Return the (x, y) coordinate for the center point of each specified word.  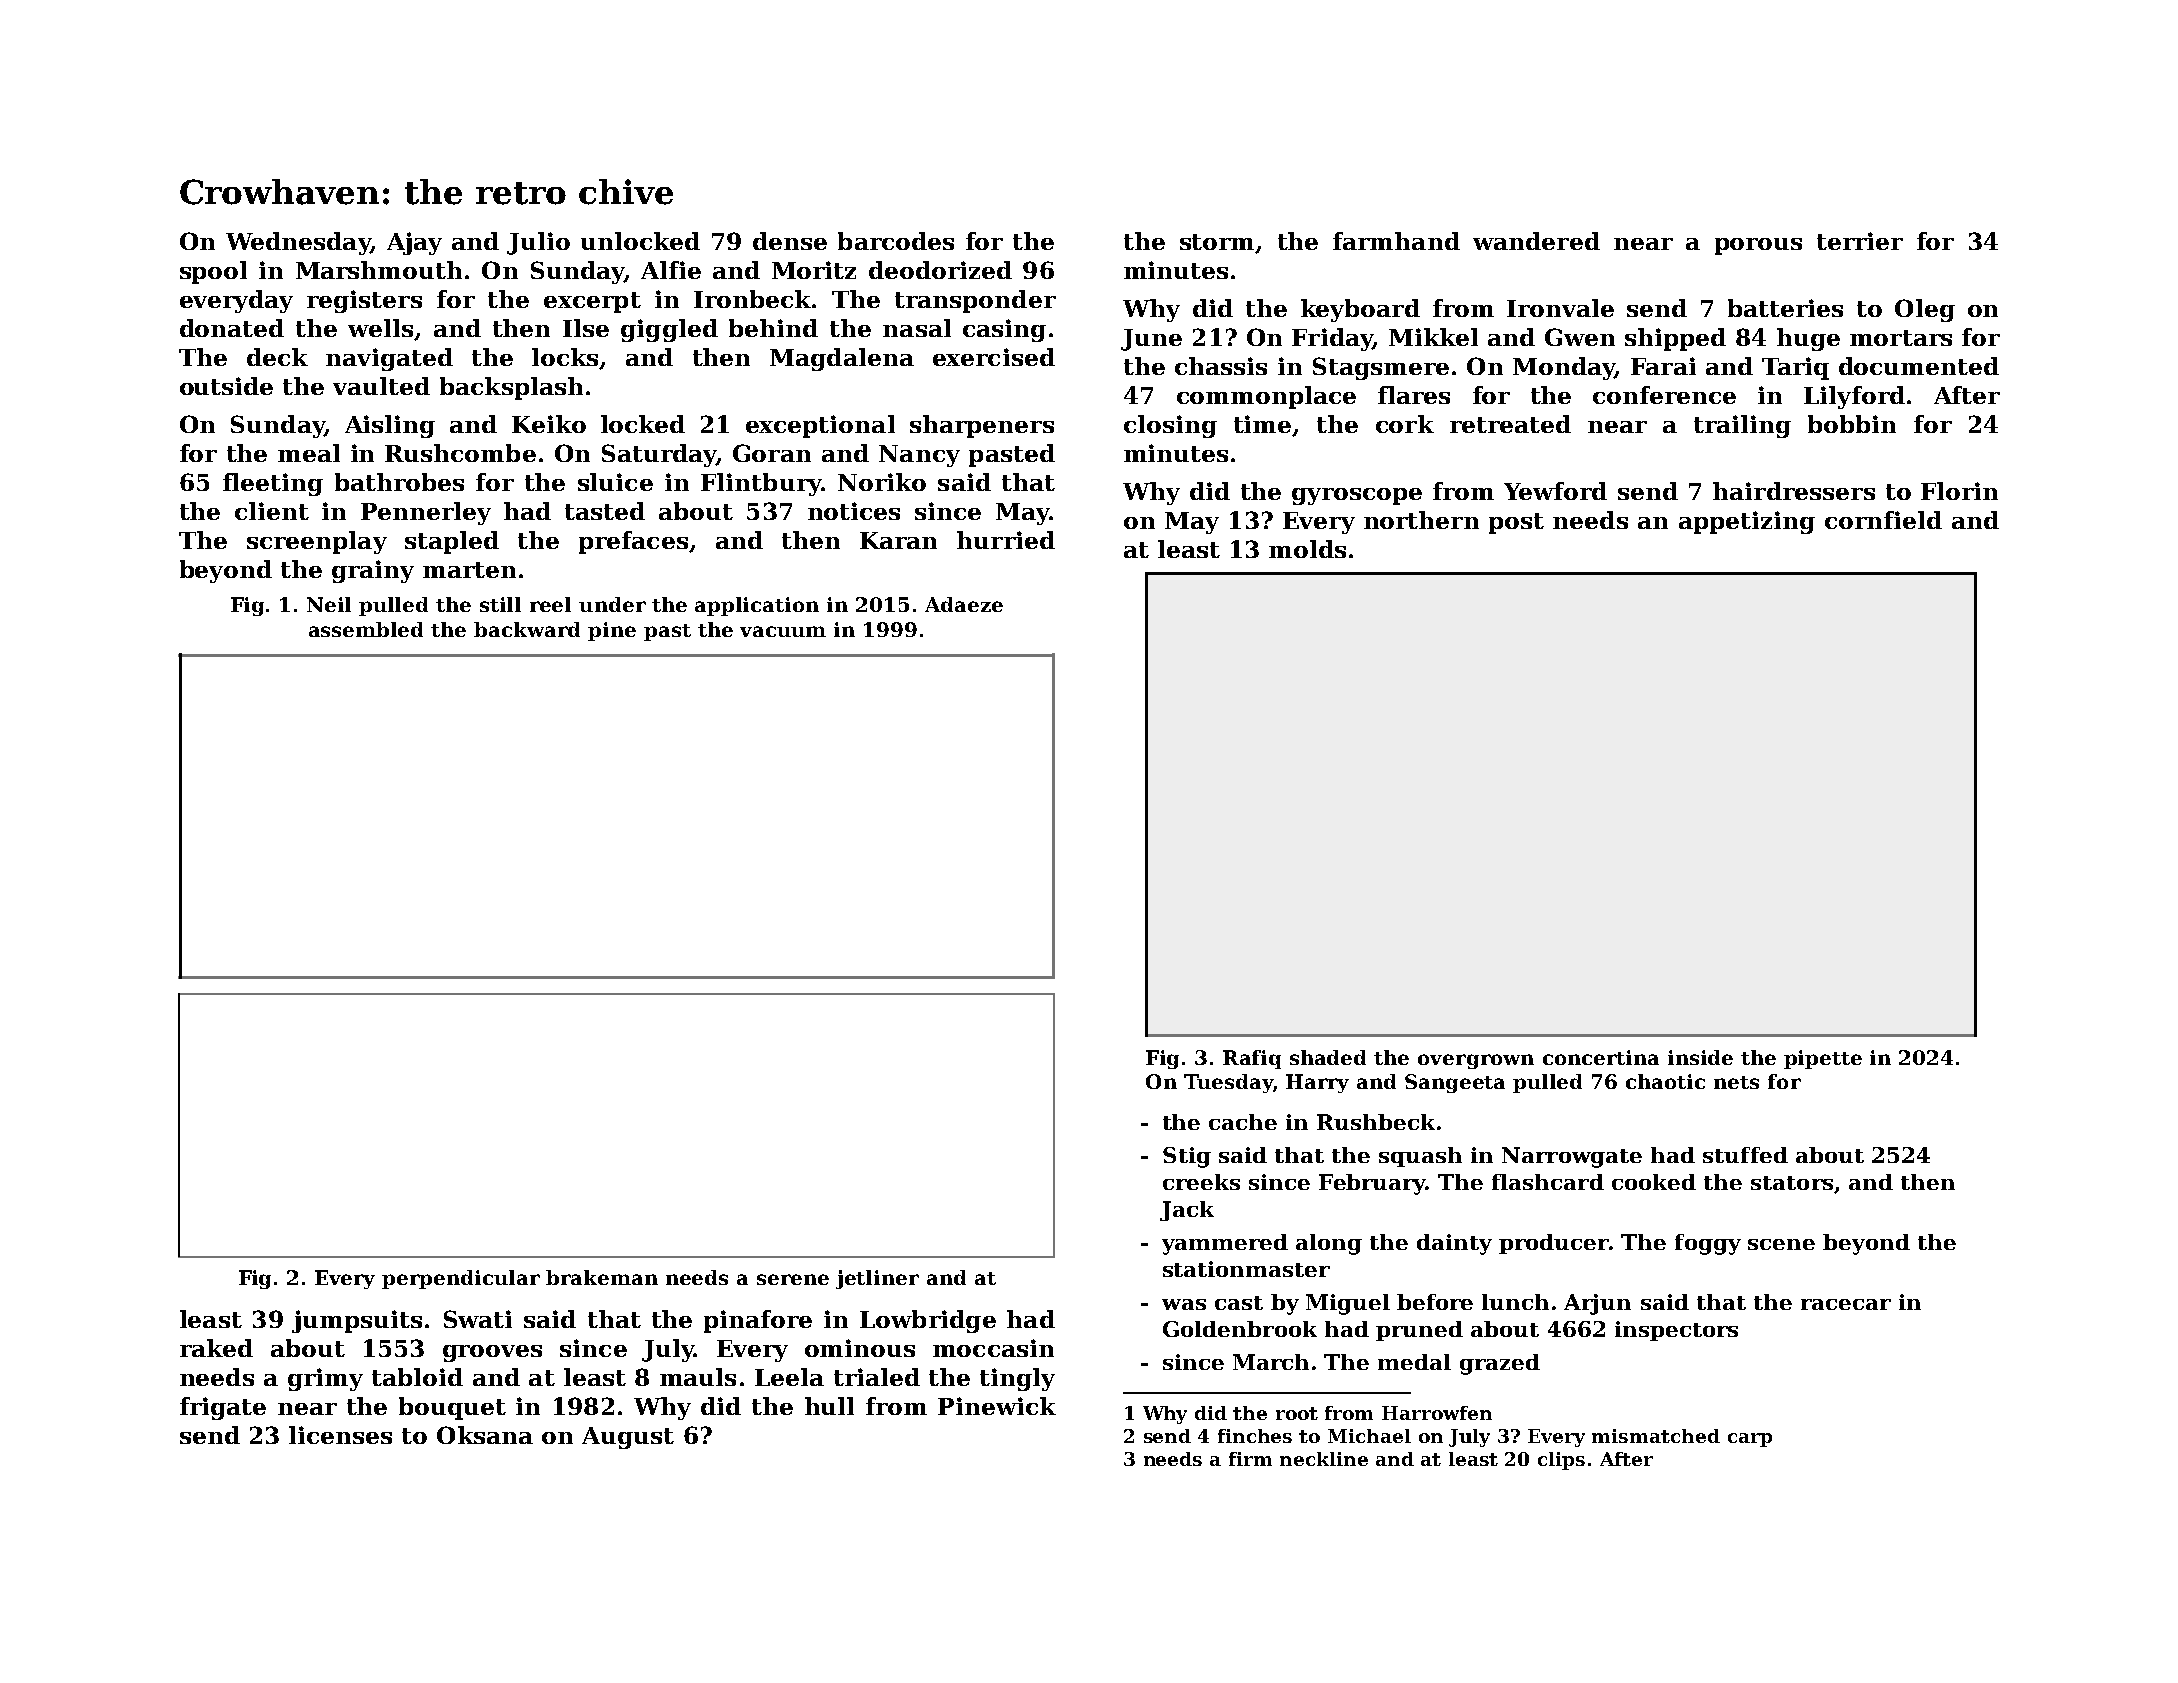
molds (1307, 549)
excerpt (592, 302)
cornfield (1883, 520)
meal (309, 453)
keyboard (1360, 310)
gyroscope (1357, 496)
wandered (1536, 241)
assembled (366, 629)
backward (527, 629)
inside (1700, 1057)
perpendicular (461, 1279)
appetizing (1747, 522)
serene (793, 1279)
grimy (325, 1379)
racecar (1846, 1304)
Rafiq (1252, 1059)
